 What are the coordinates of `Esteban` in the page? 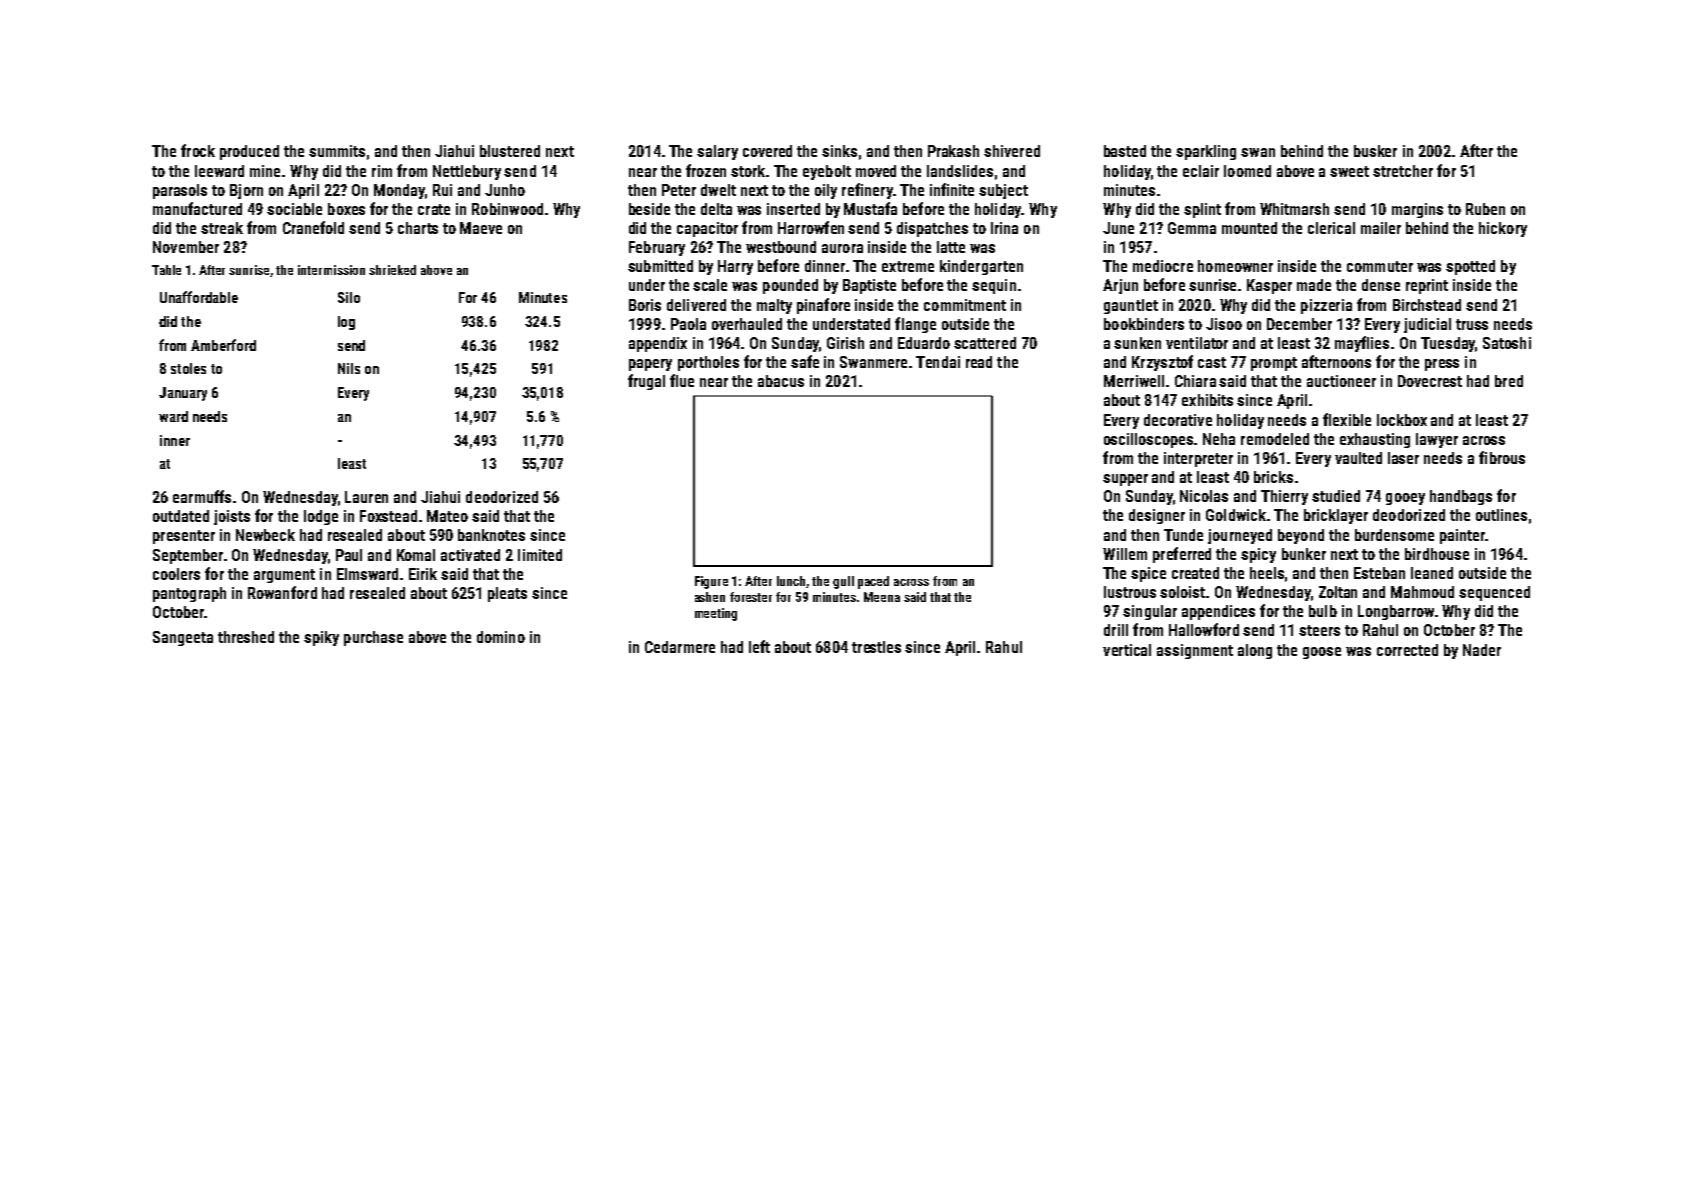 It's located at (1379, 573).
